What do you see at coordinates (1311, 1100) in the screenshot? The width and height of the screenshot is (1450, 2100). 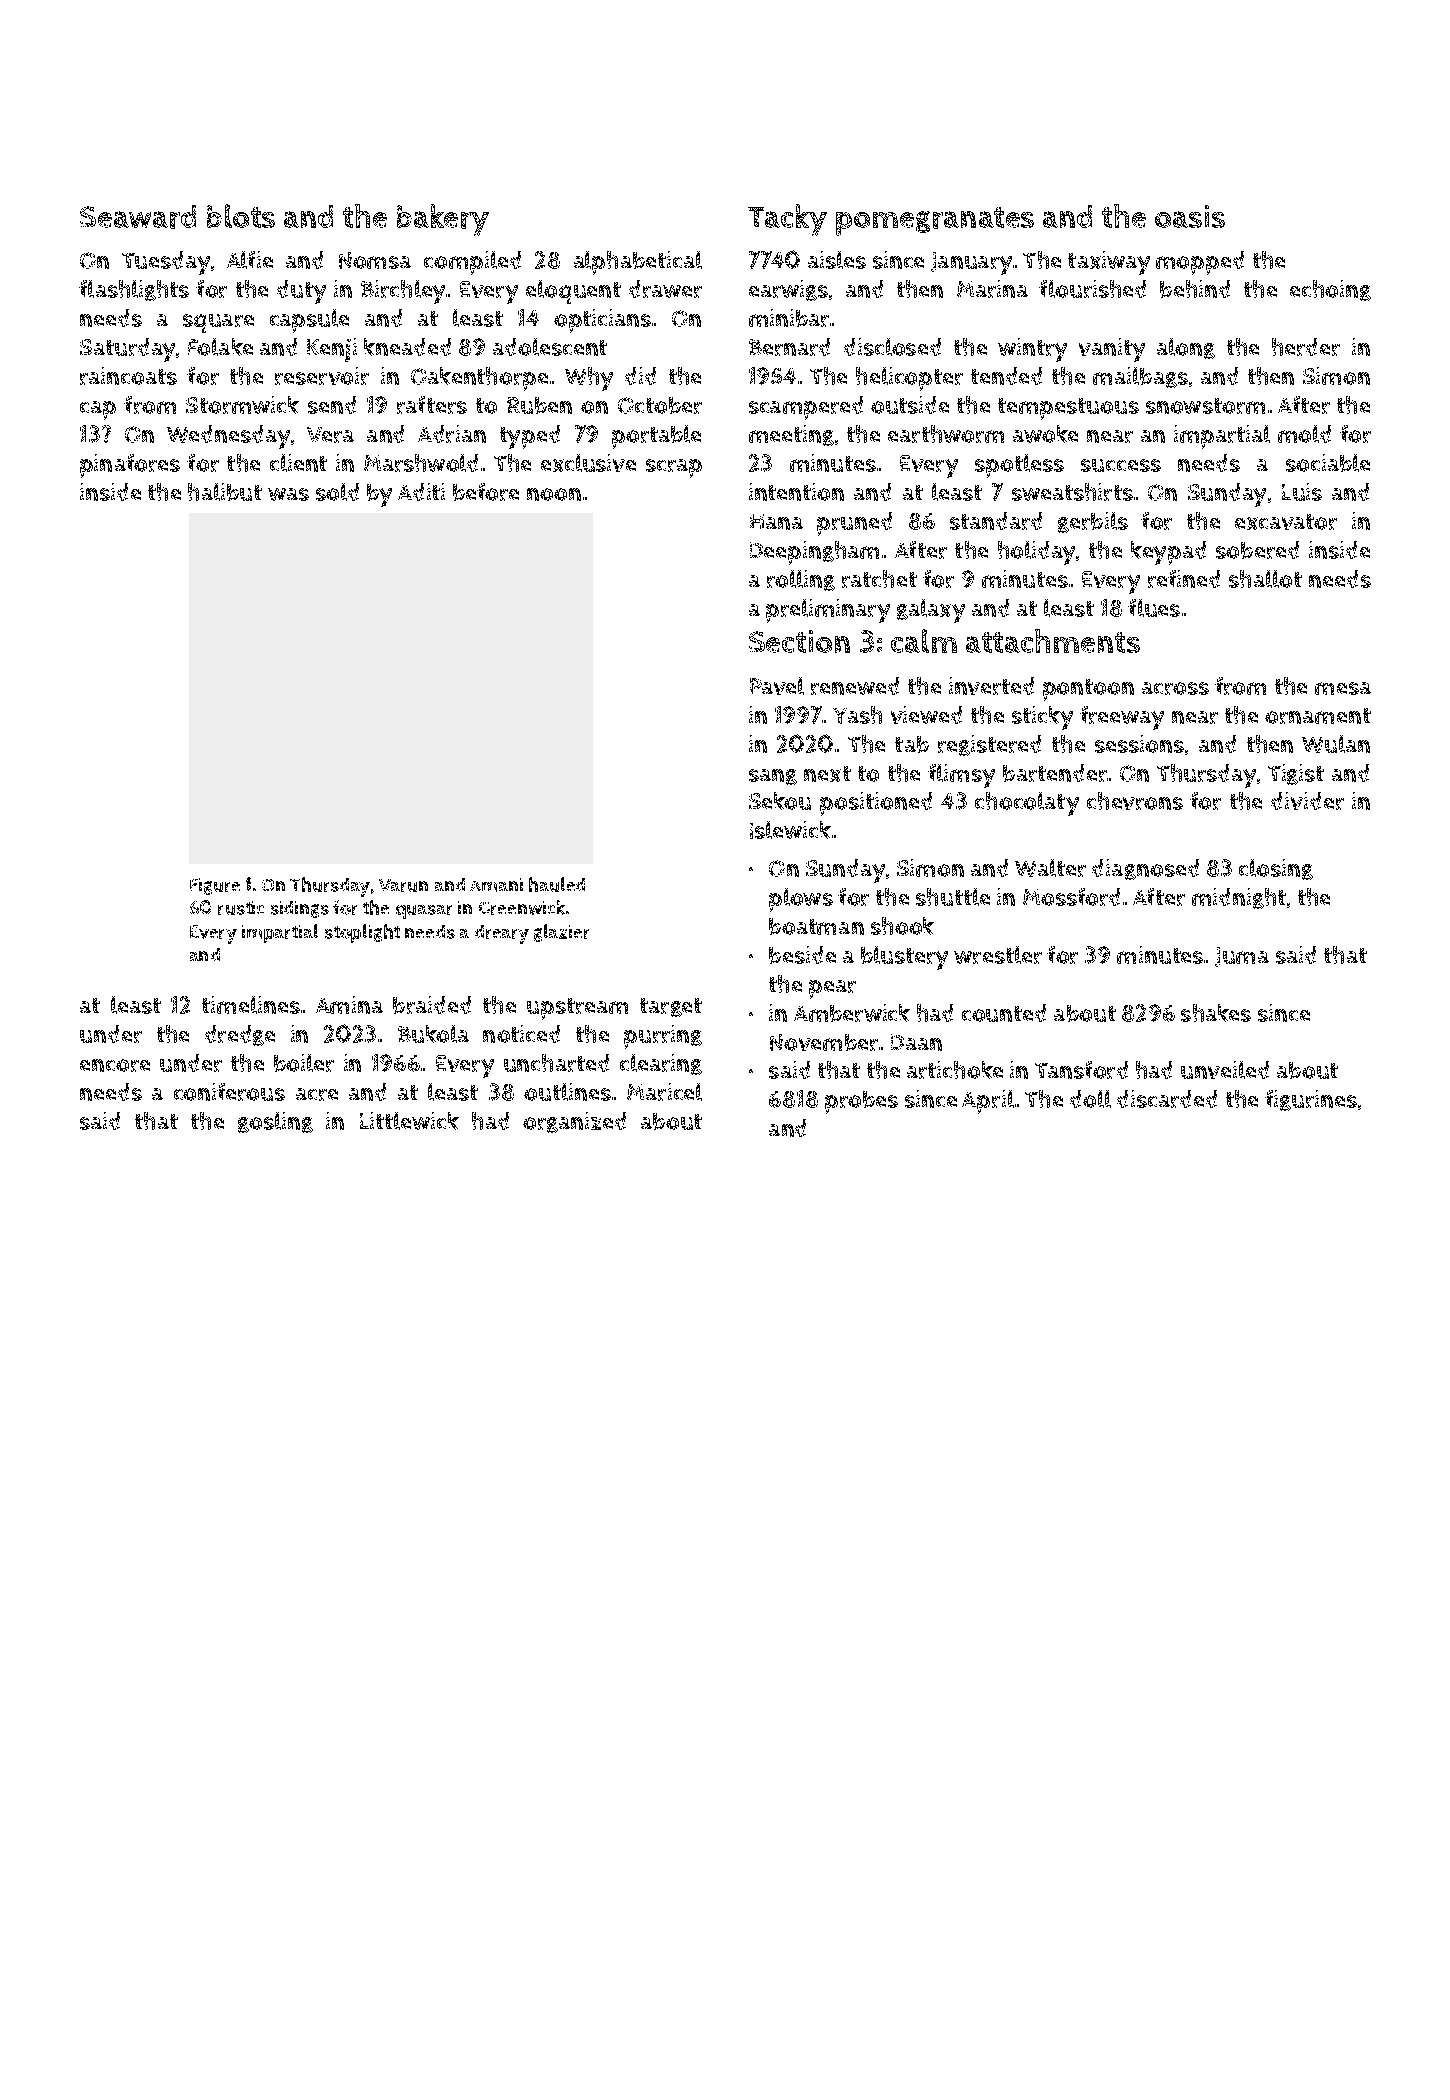 I see `figurines` at bounding box center [1311, 1100].
